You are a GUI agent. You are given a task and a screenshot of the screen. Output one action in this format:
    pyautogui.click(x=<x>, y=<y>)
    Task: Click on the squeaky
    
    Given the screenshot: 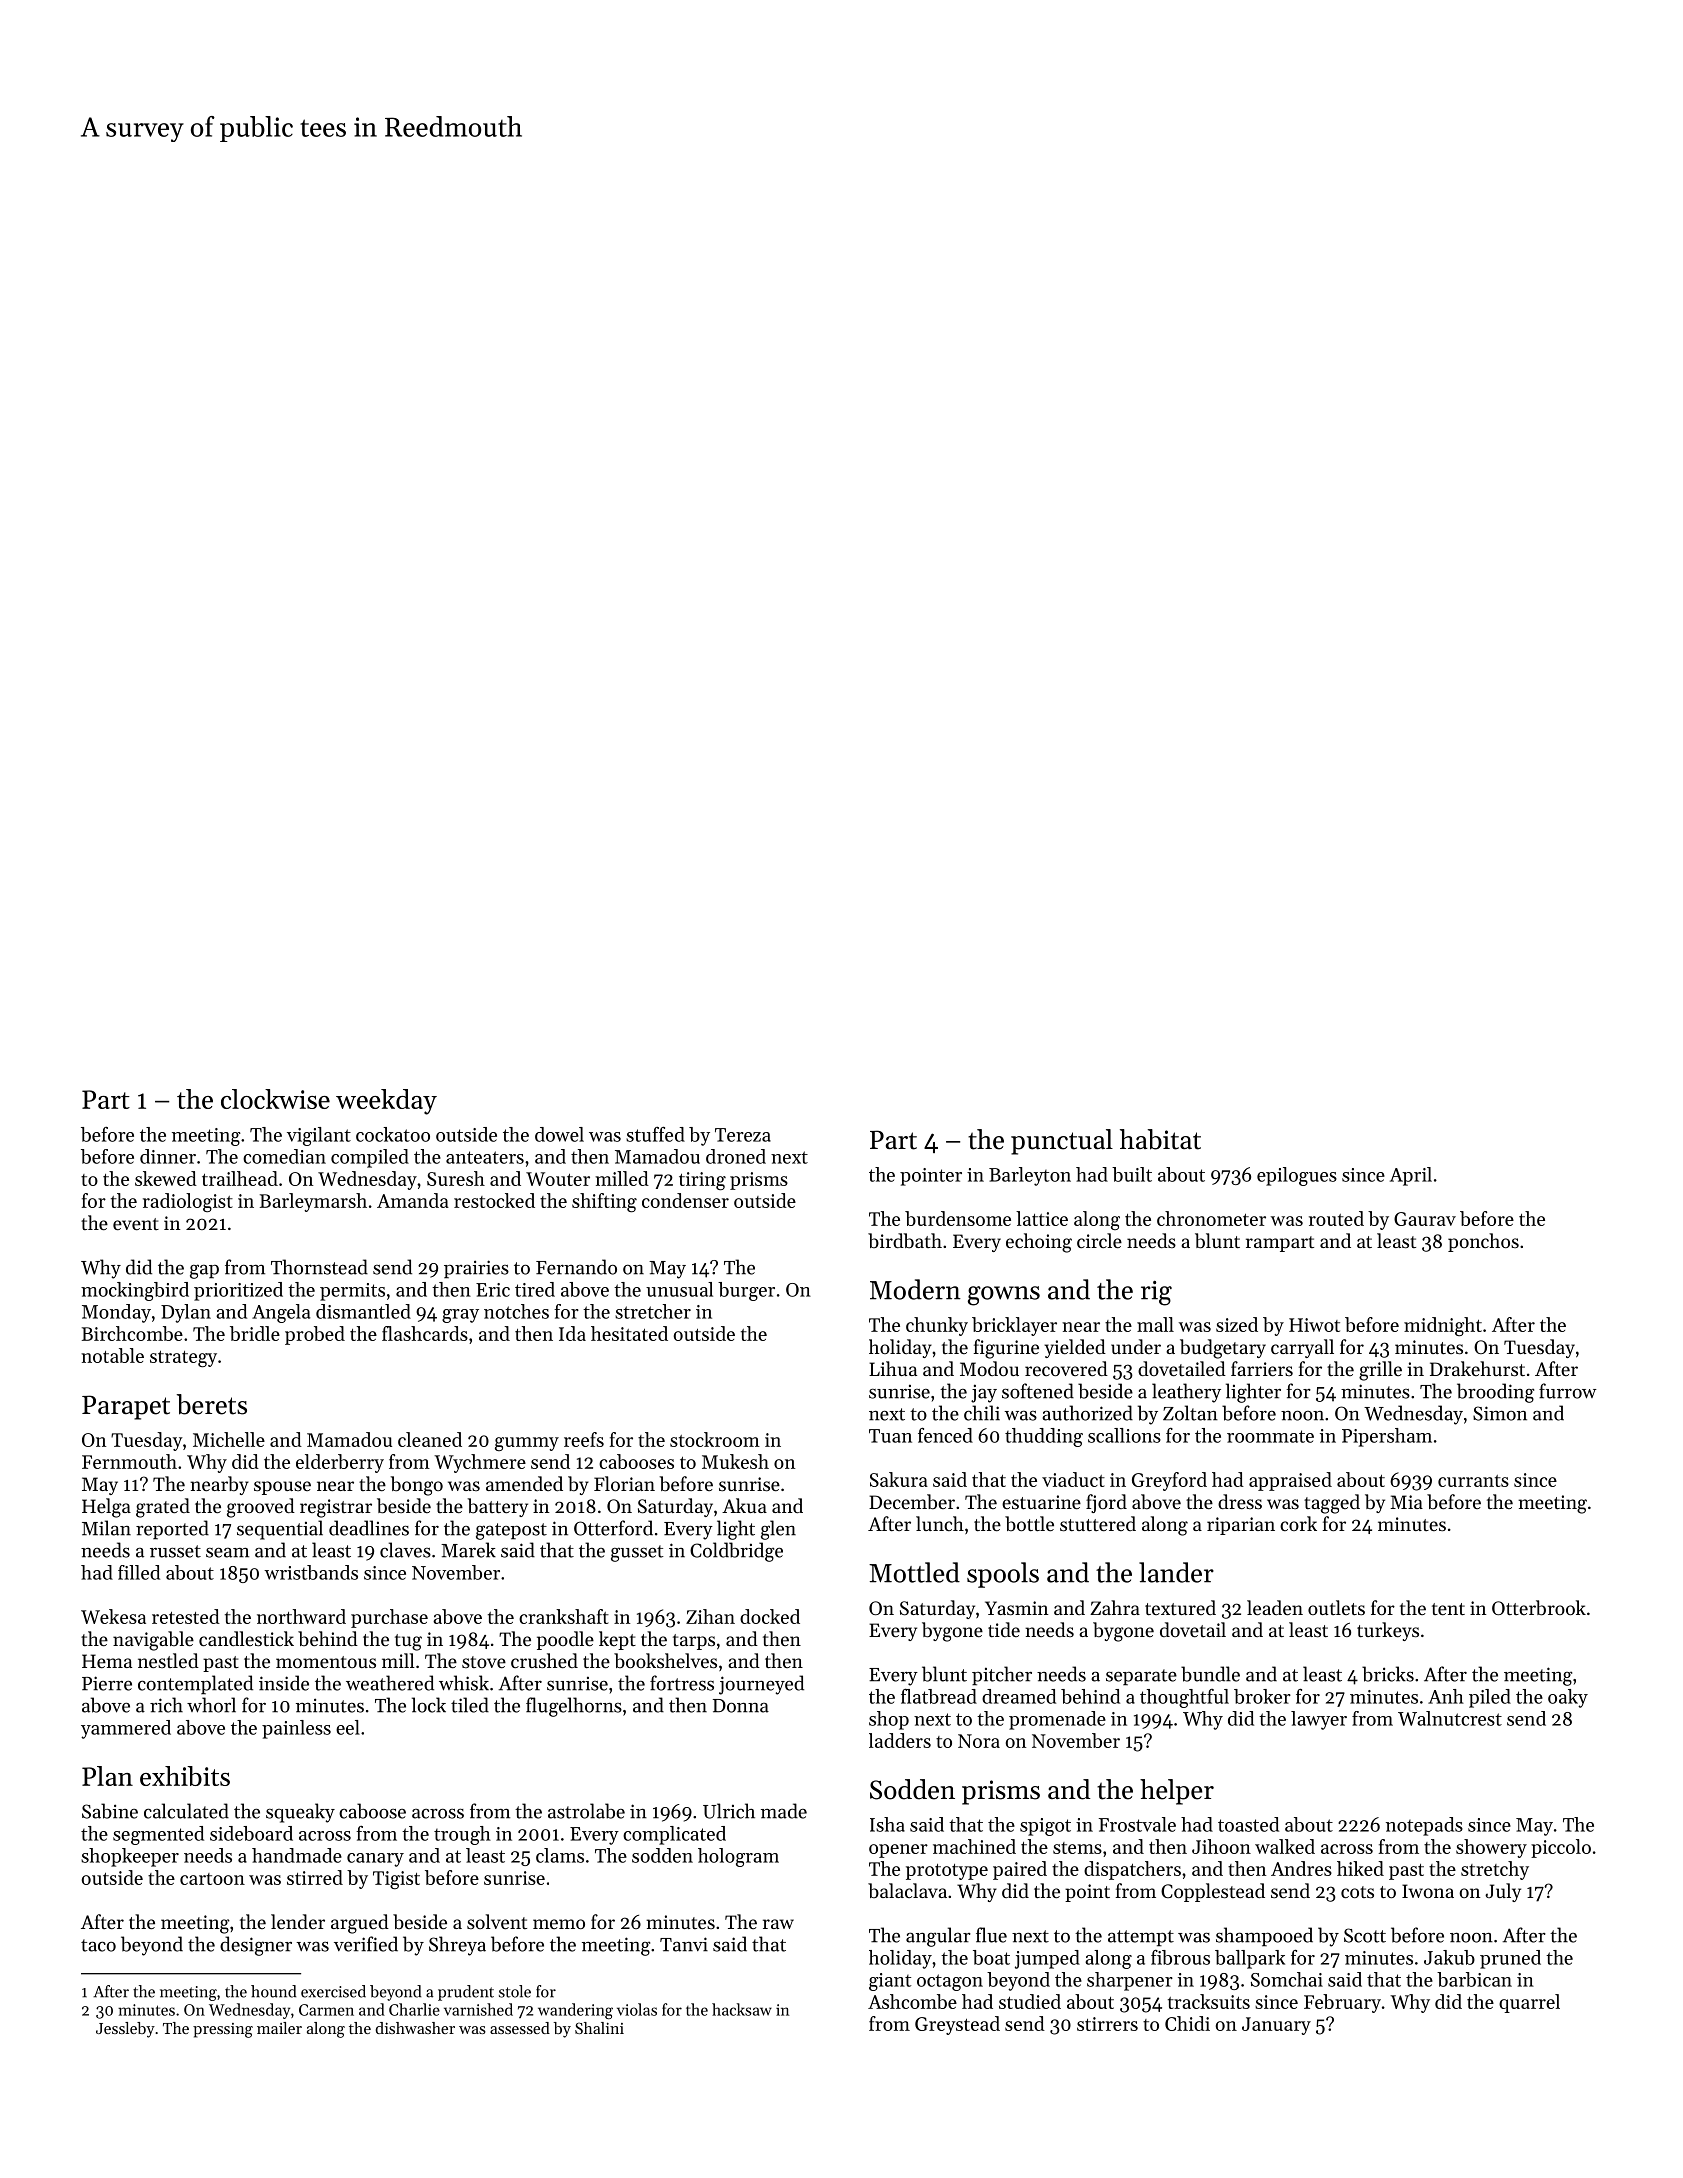 What is the action you would take?
    pyautogui.click(x=300, y=1813)
